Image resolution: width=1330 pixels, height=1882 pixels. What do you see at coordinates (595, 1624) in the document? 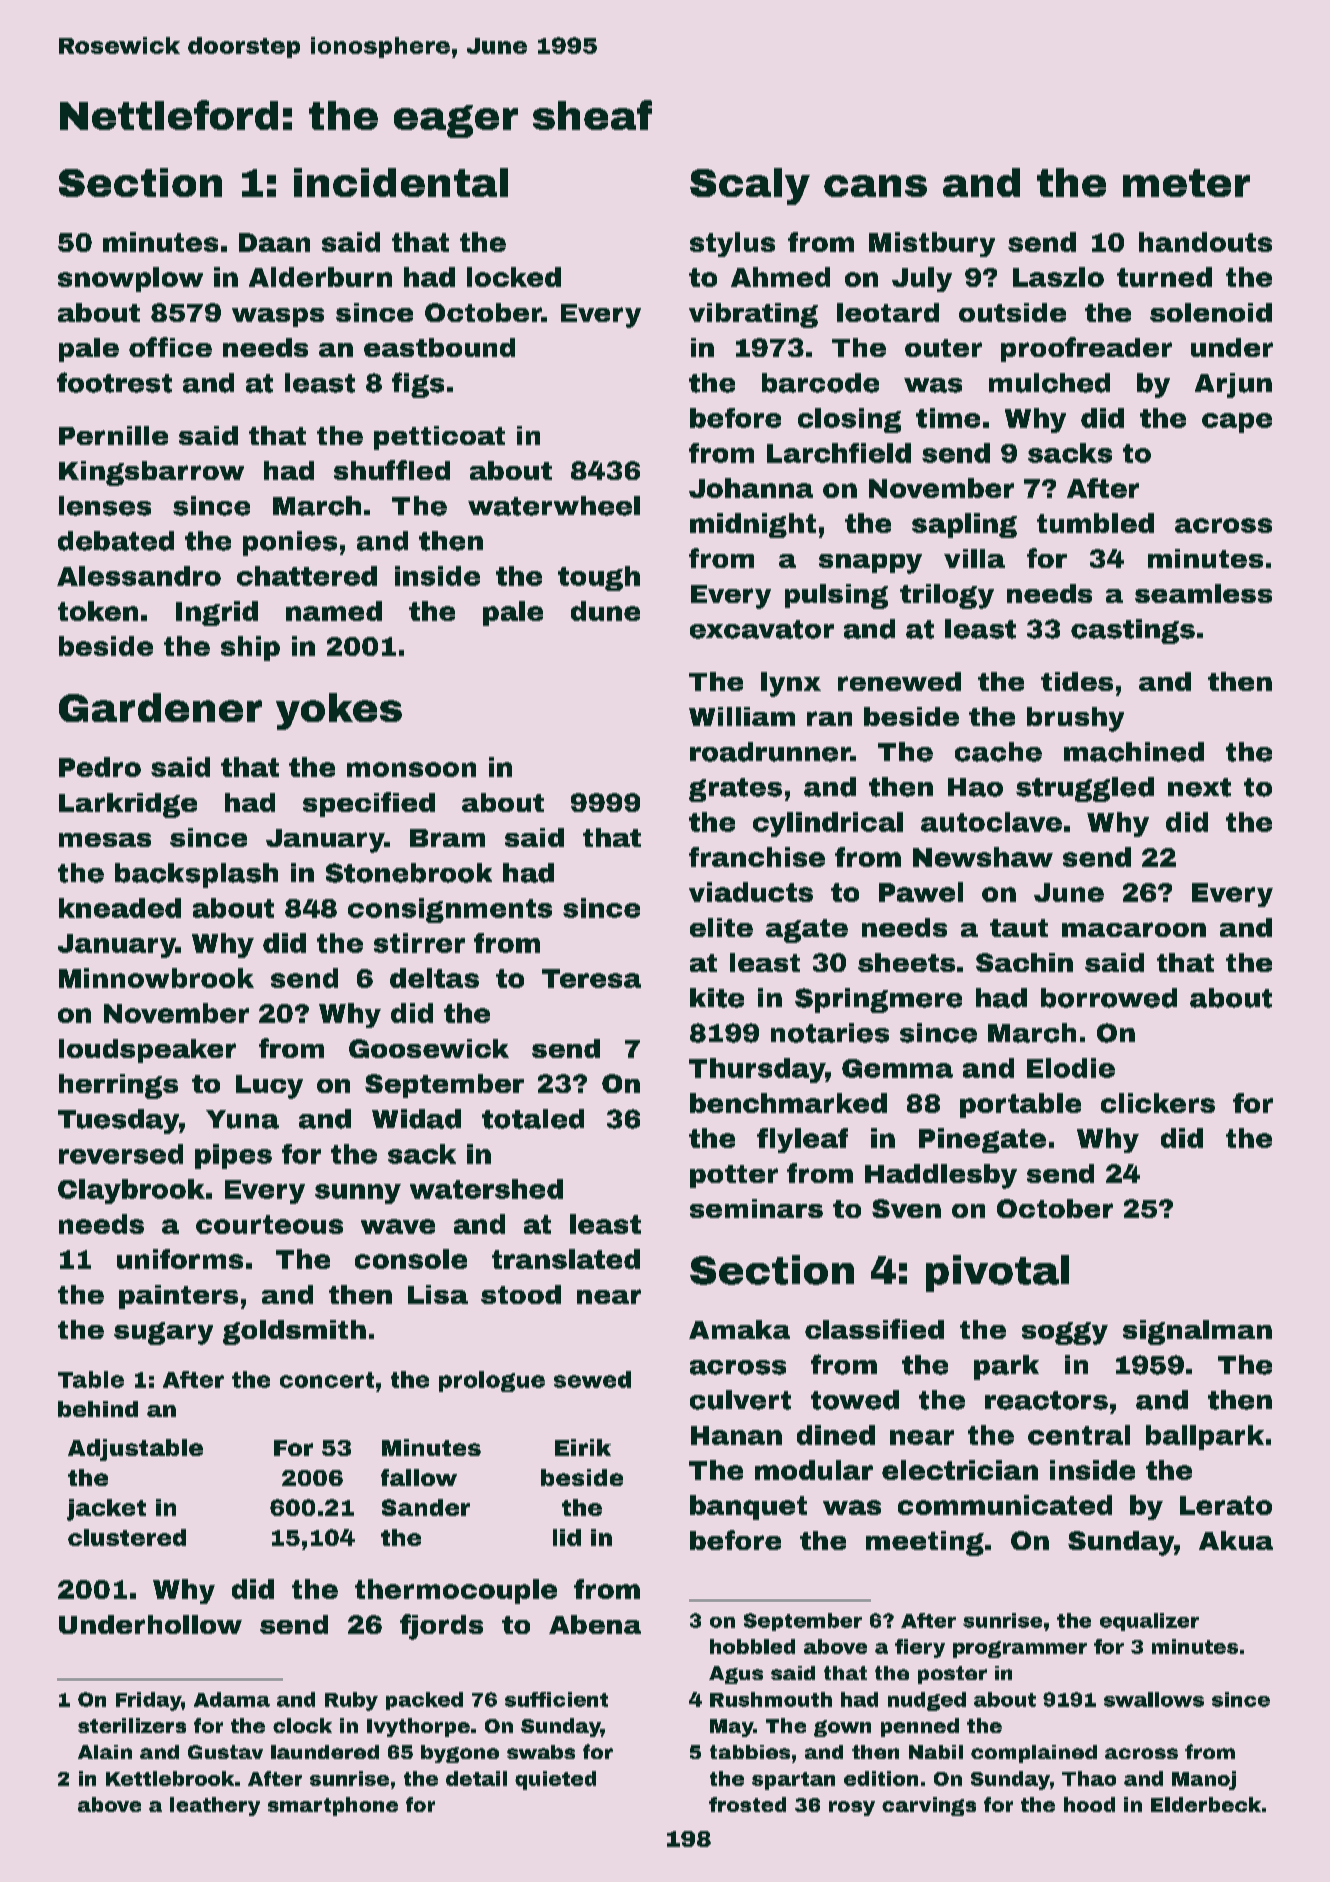
I see `Abena` at bounding box center [595, 1624].
